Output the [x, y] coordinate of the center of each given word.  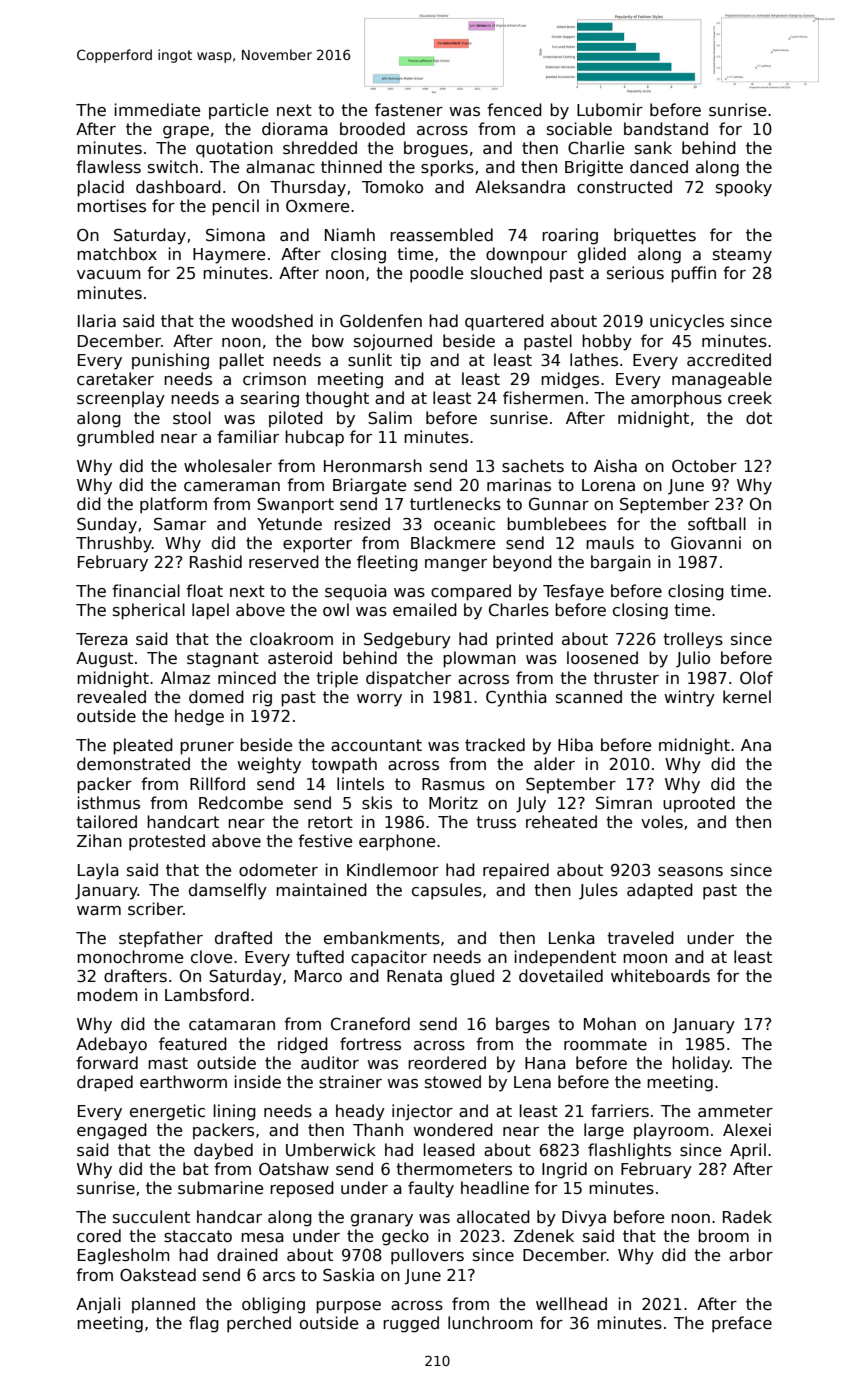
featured [193, 1043]
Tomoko [392, 186]
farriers [620, 1110]
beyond [522, 563]
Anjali [98, 1305]
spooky [744, 188]
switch [173, 166]
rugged [411, 1324]
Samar [180, 524]
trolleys [693, 640]
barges [523, 1025]
